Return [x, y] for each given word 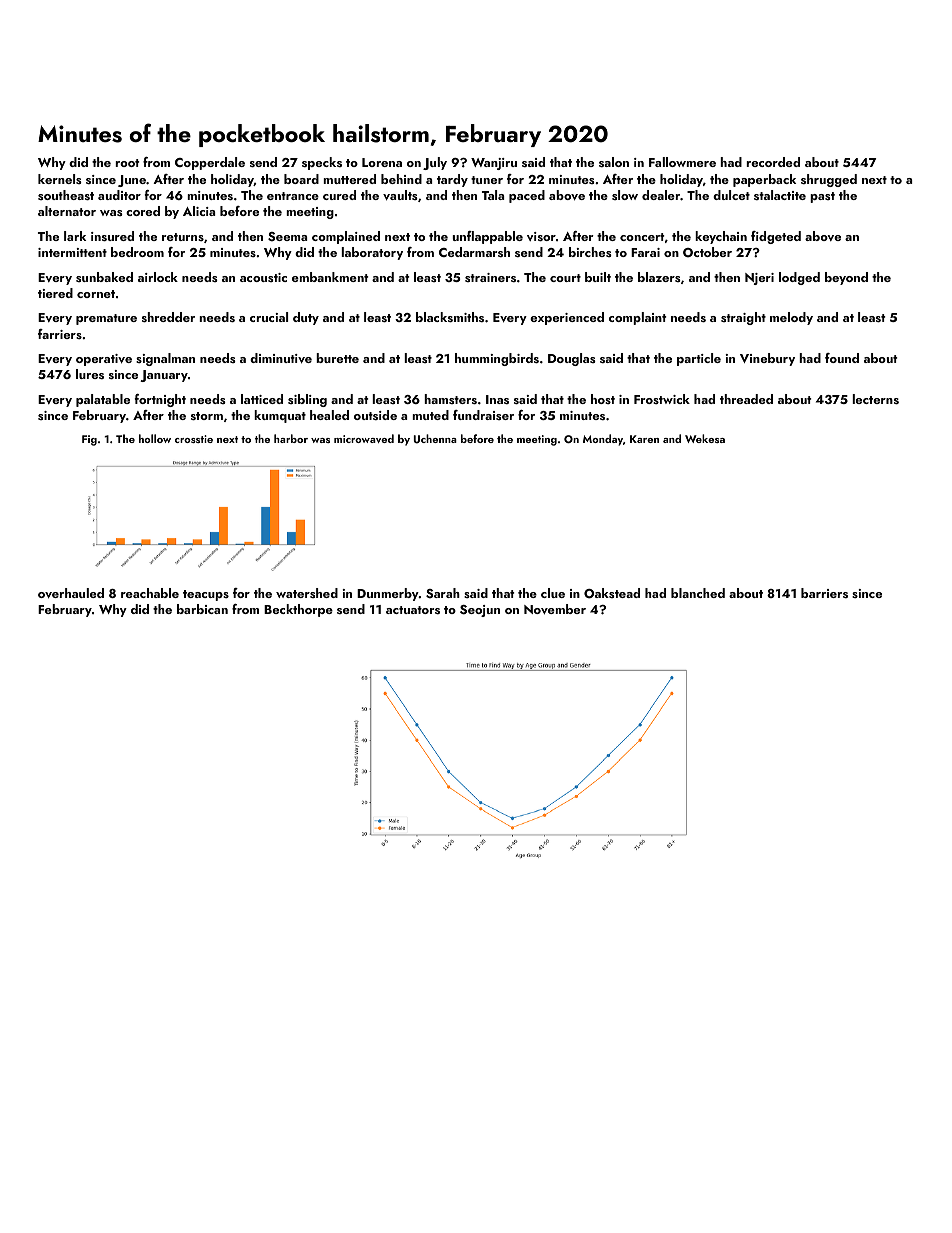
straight [743, 318]
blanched [698, 593]
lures [90, 374]
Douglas [572, 359]
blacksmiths [450, 317]
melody [791, 318]
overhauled [71, 593]
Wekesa [705, 438]
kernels [60, 179]
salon [614, 162]
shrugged [829, 180]
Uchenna [435, 439]
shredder [168, 317]
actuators [413, 610]
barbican [202, 609]
